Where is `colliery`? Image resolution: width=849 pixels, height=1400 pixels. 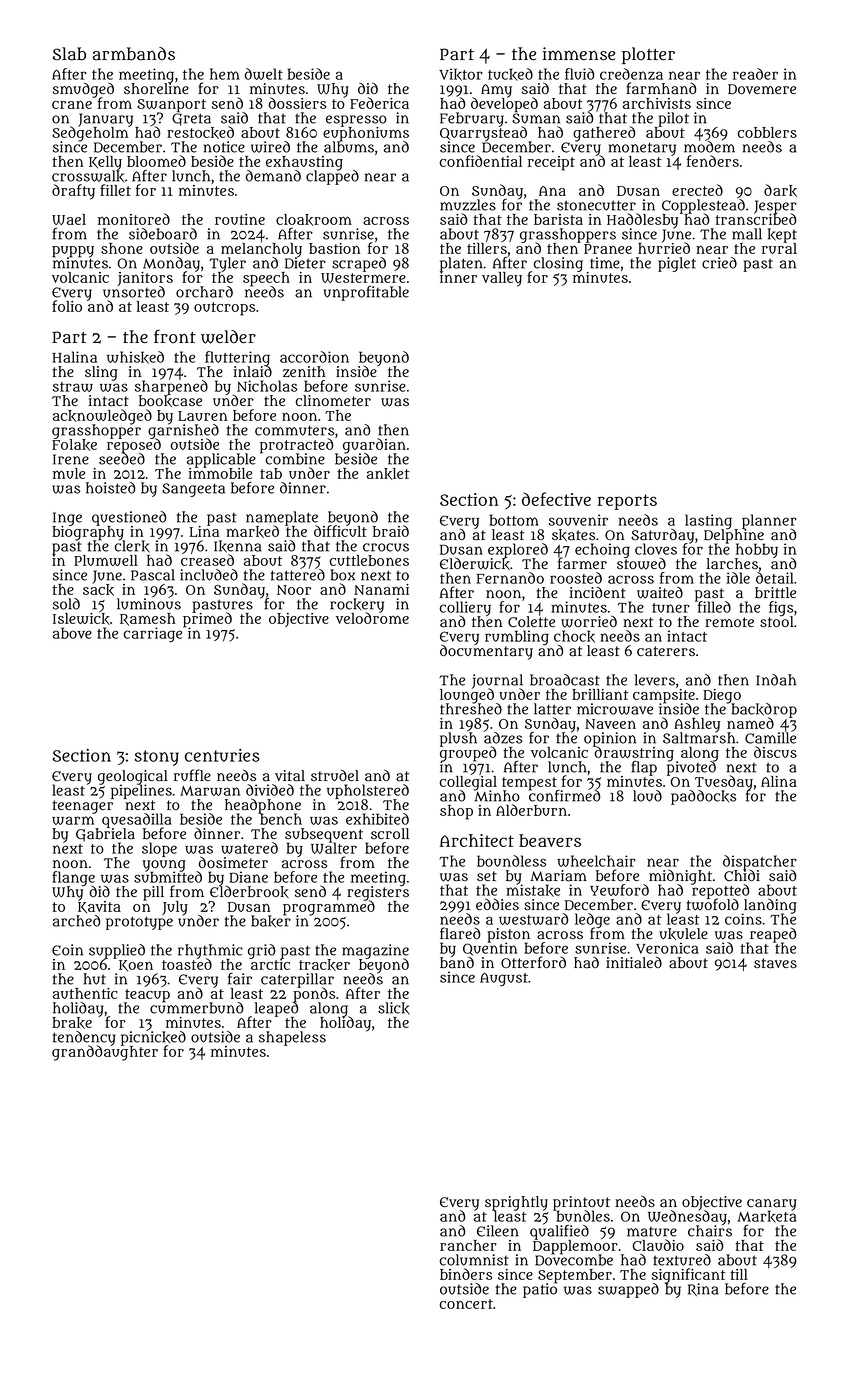 colliery is located at coordinates (465, 608).
